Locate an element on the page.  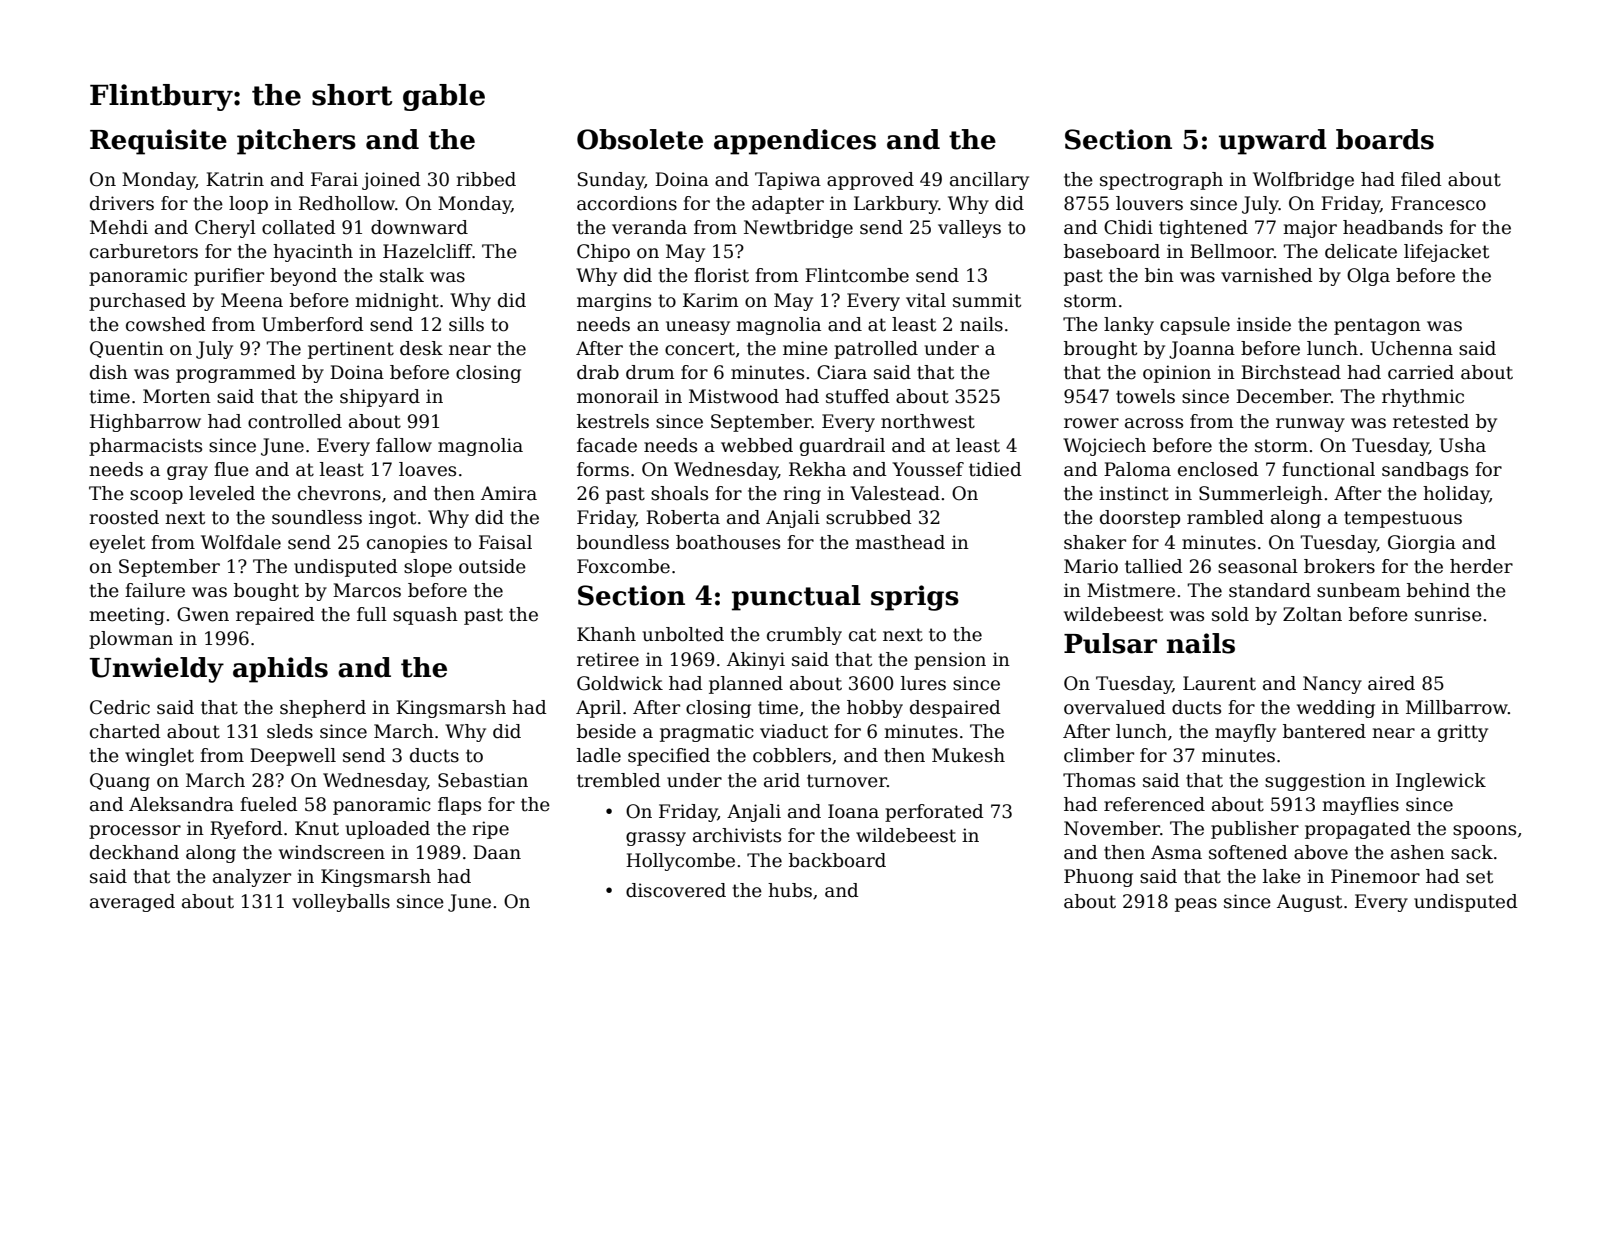
suggestion is located at coordinates (1315, 782).
